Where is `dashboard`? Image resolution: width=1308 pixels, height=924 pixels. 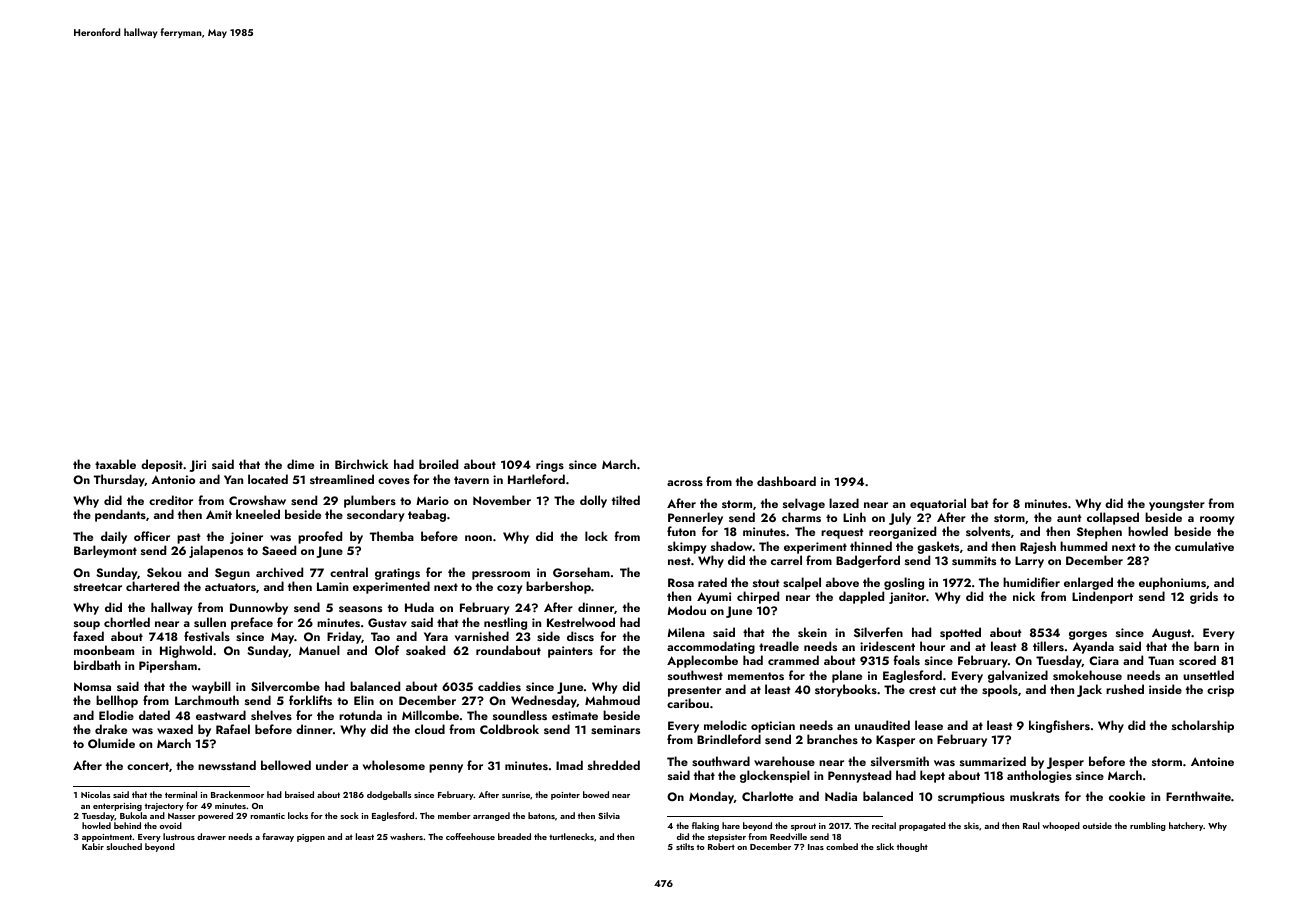 dashboard is located at coordinates (786, 481).
